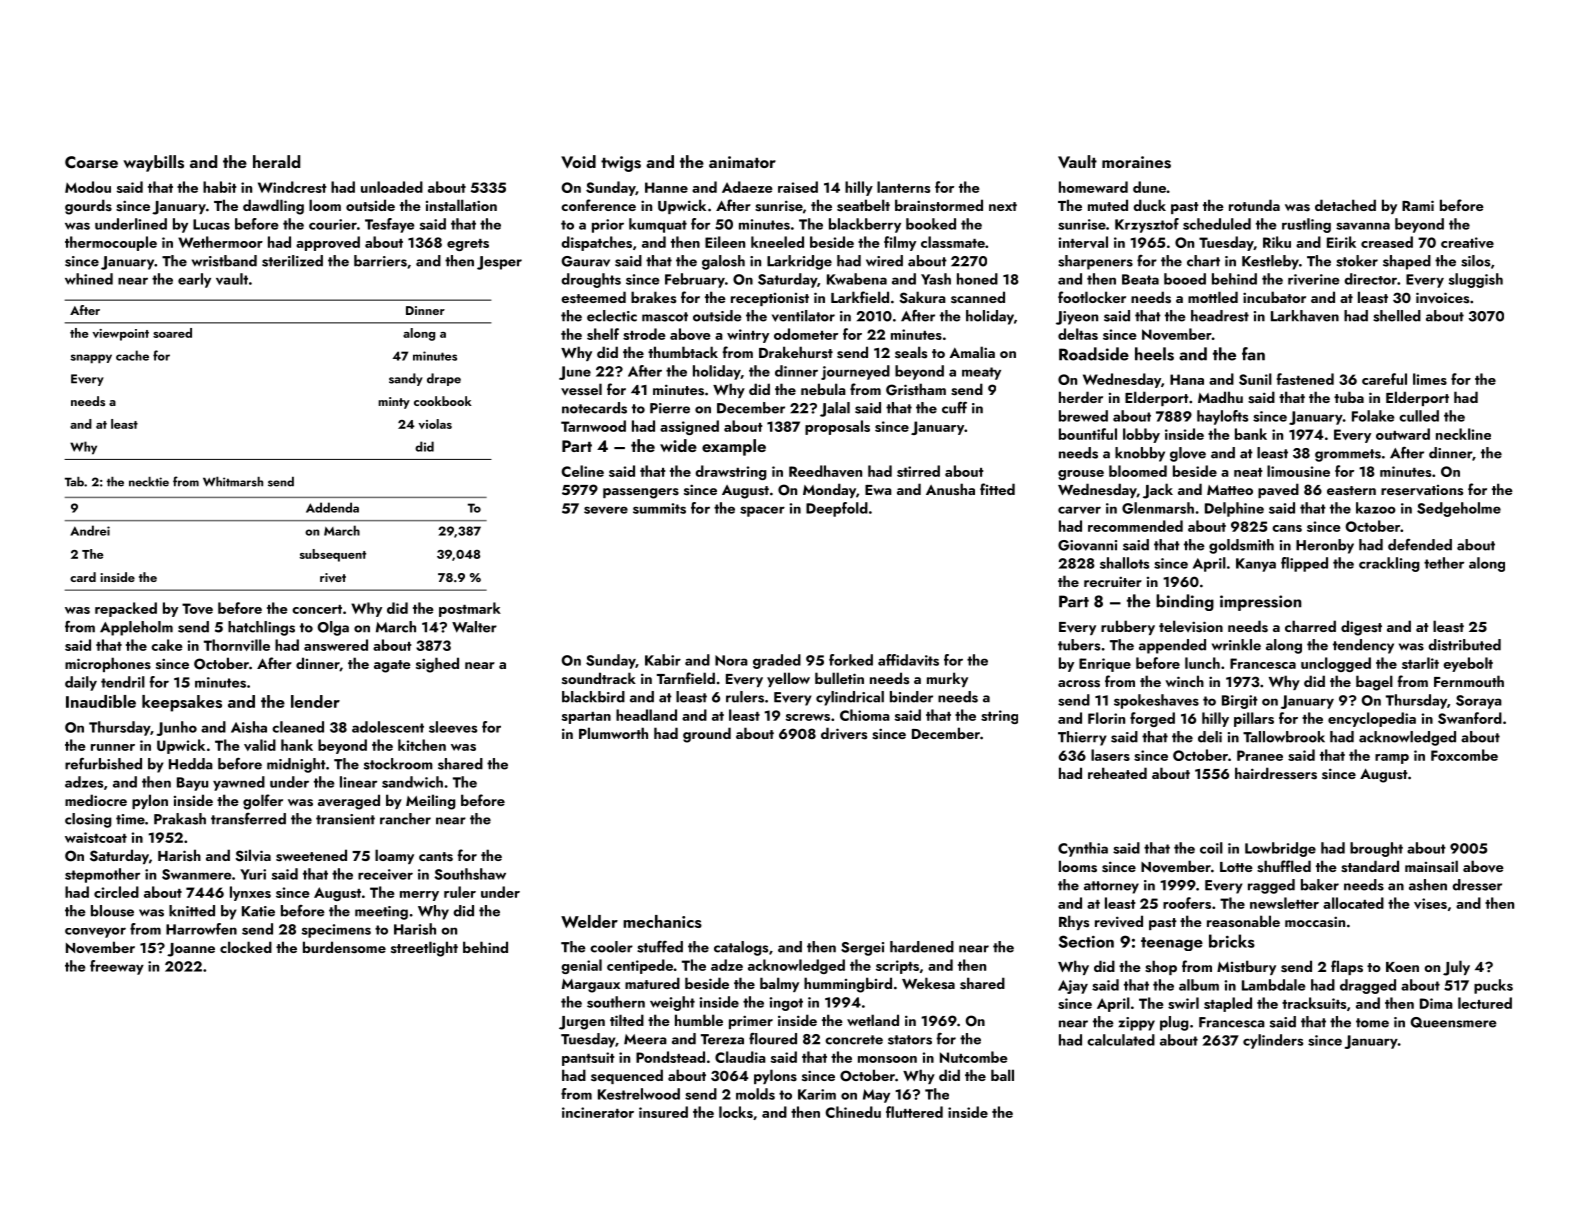  What do you see at coordinates (1253, 354) in the screenshot?
I see `fan` at bounding box center [1253, 354].
